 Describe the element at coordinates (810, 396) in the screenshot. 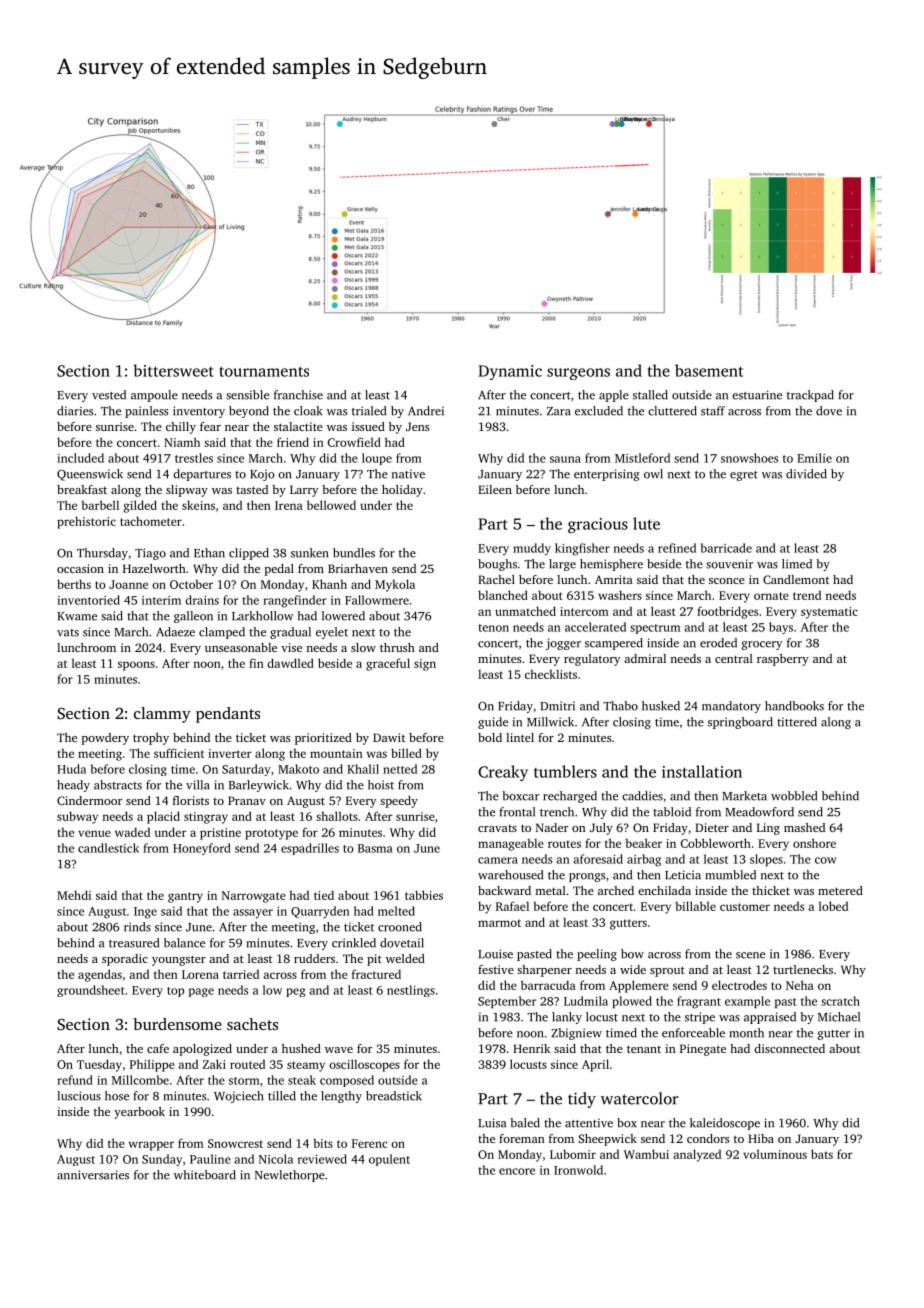

I see `trackpad` at that location.
